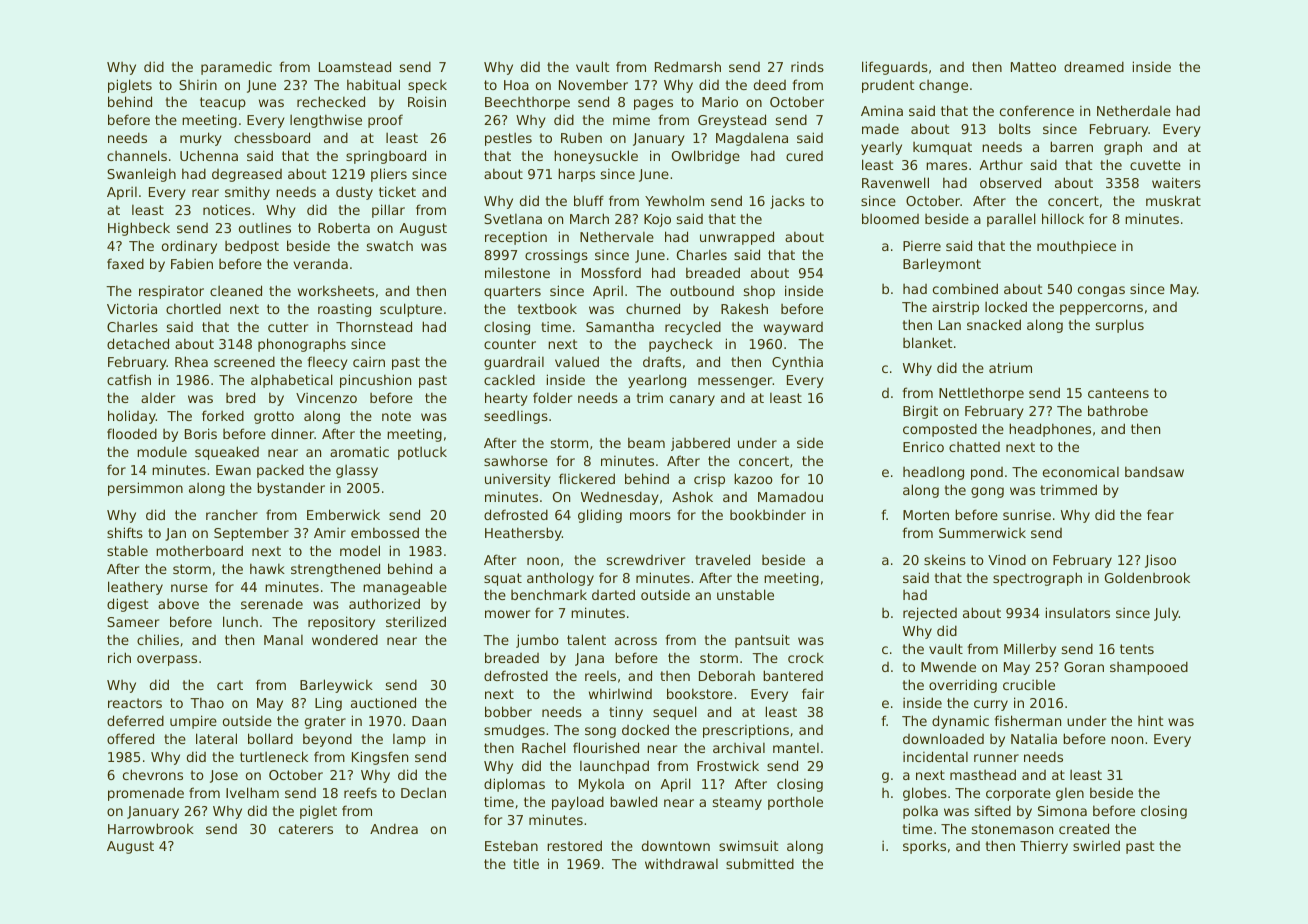 The width and height of the screenshot is (1308, 924). Describe the element at coordinates (760, 863) in the screenshot. I see `submitted` at that location.
